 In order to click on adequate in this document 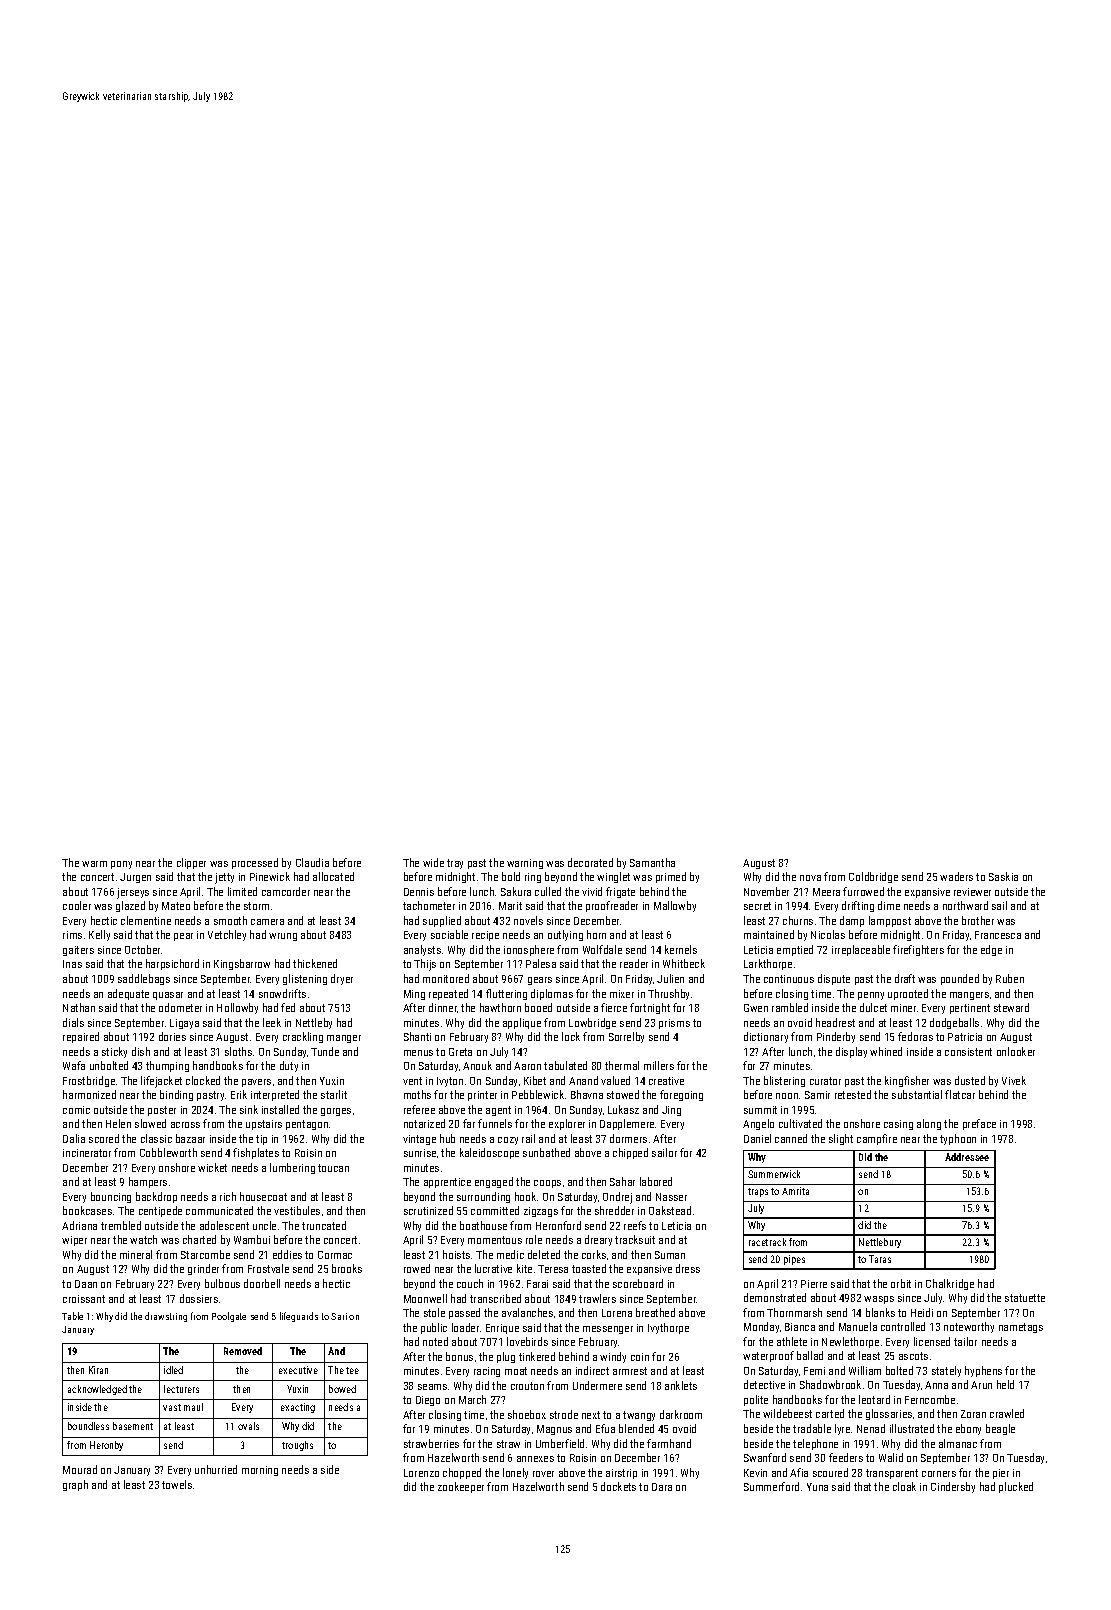, I will do `click(128, 994)`.
